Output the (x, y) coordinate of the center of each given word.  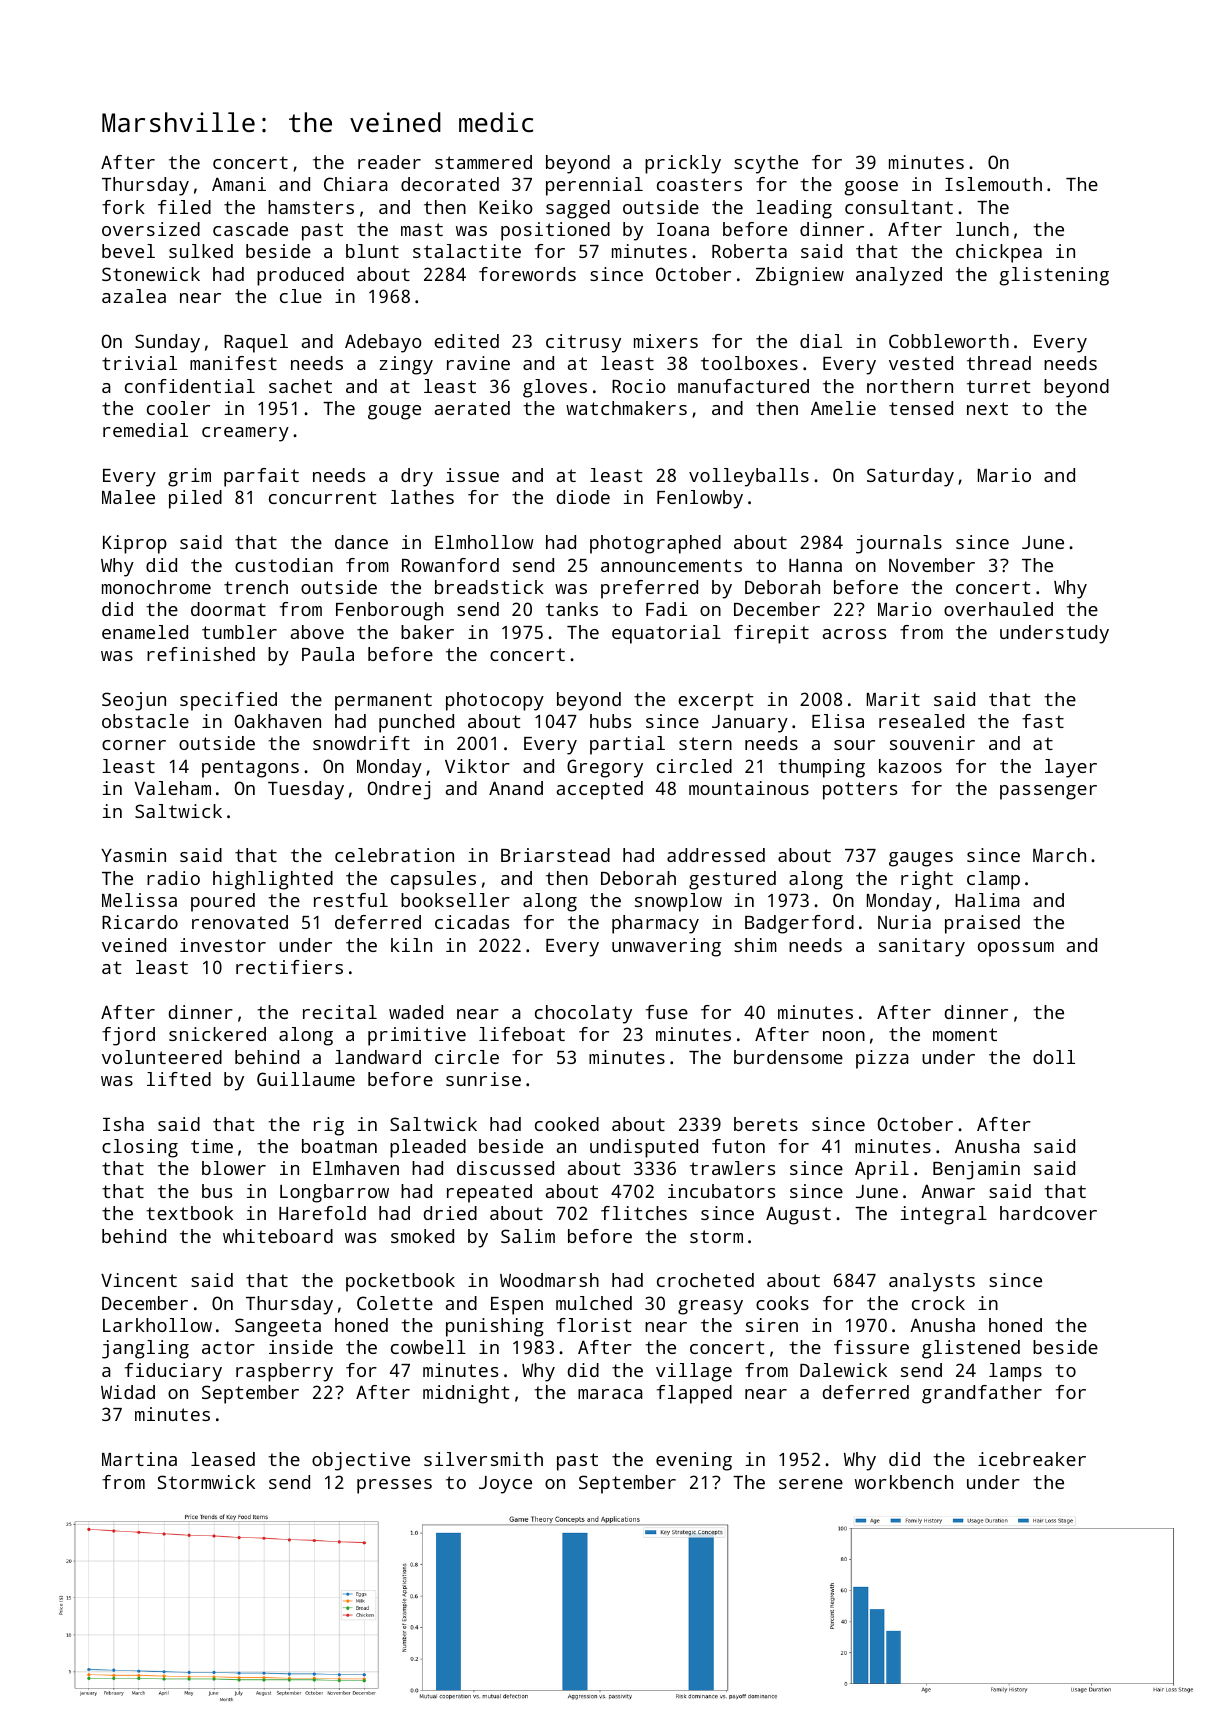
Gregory (605, 768)
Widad (128, 1392)
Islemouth (993, 184)
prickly (683, 164)
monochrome (156, 587)
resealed (921, 721)
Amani (239, 184)
